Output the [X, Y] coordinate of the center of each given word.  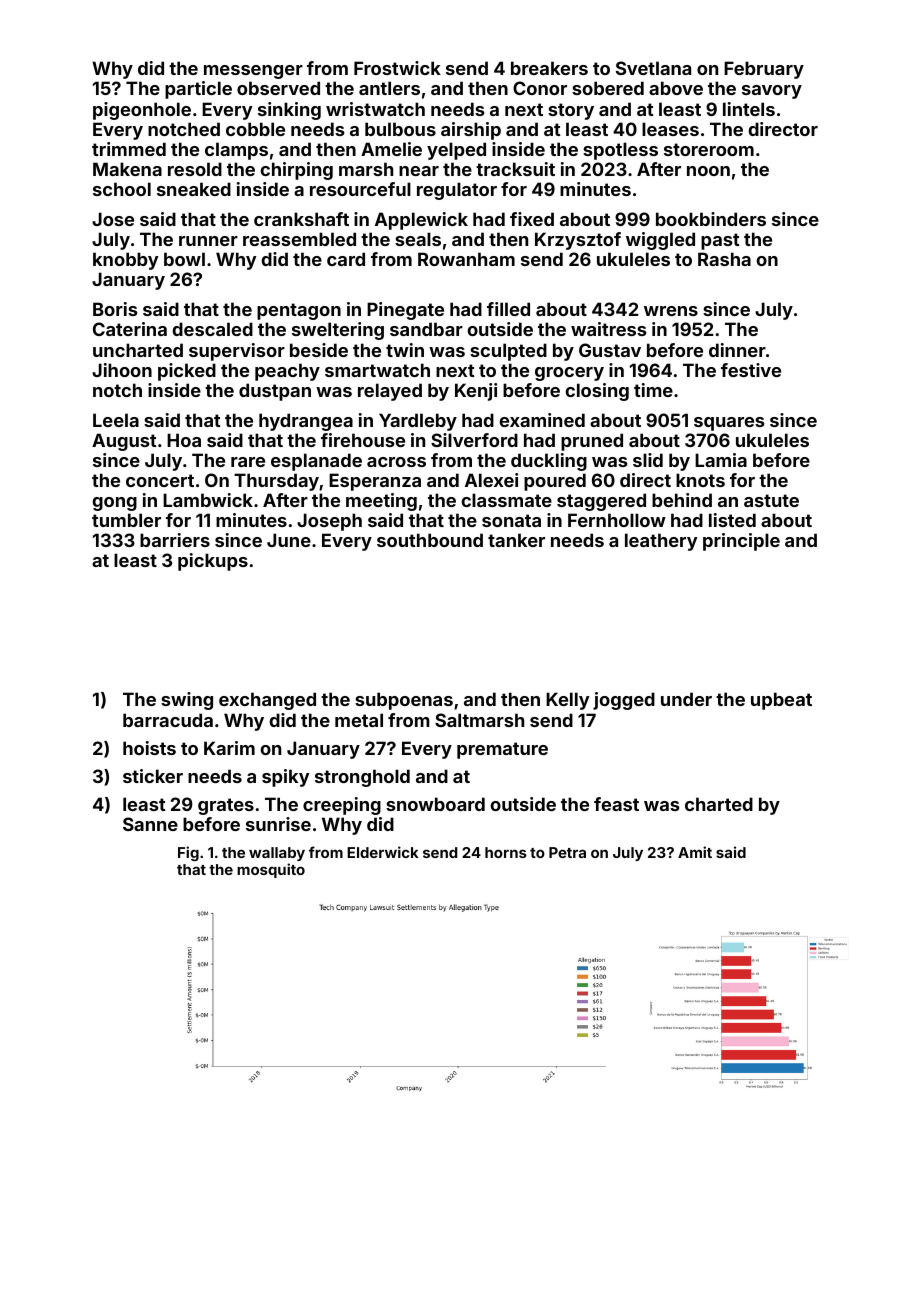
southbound [430, 540]
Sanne [150, 824]
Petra [567, 852]
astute [771, 500]
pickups [213, 562]
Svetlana [653, 68]
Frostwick [397, 68]
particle [198, 90]
